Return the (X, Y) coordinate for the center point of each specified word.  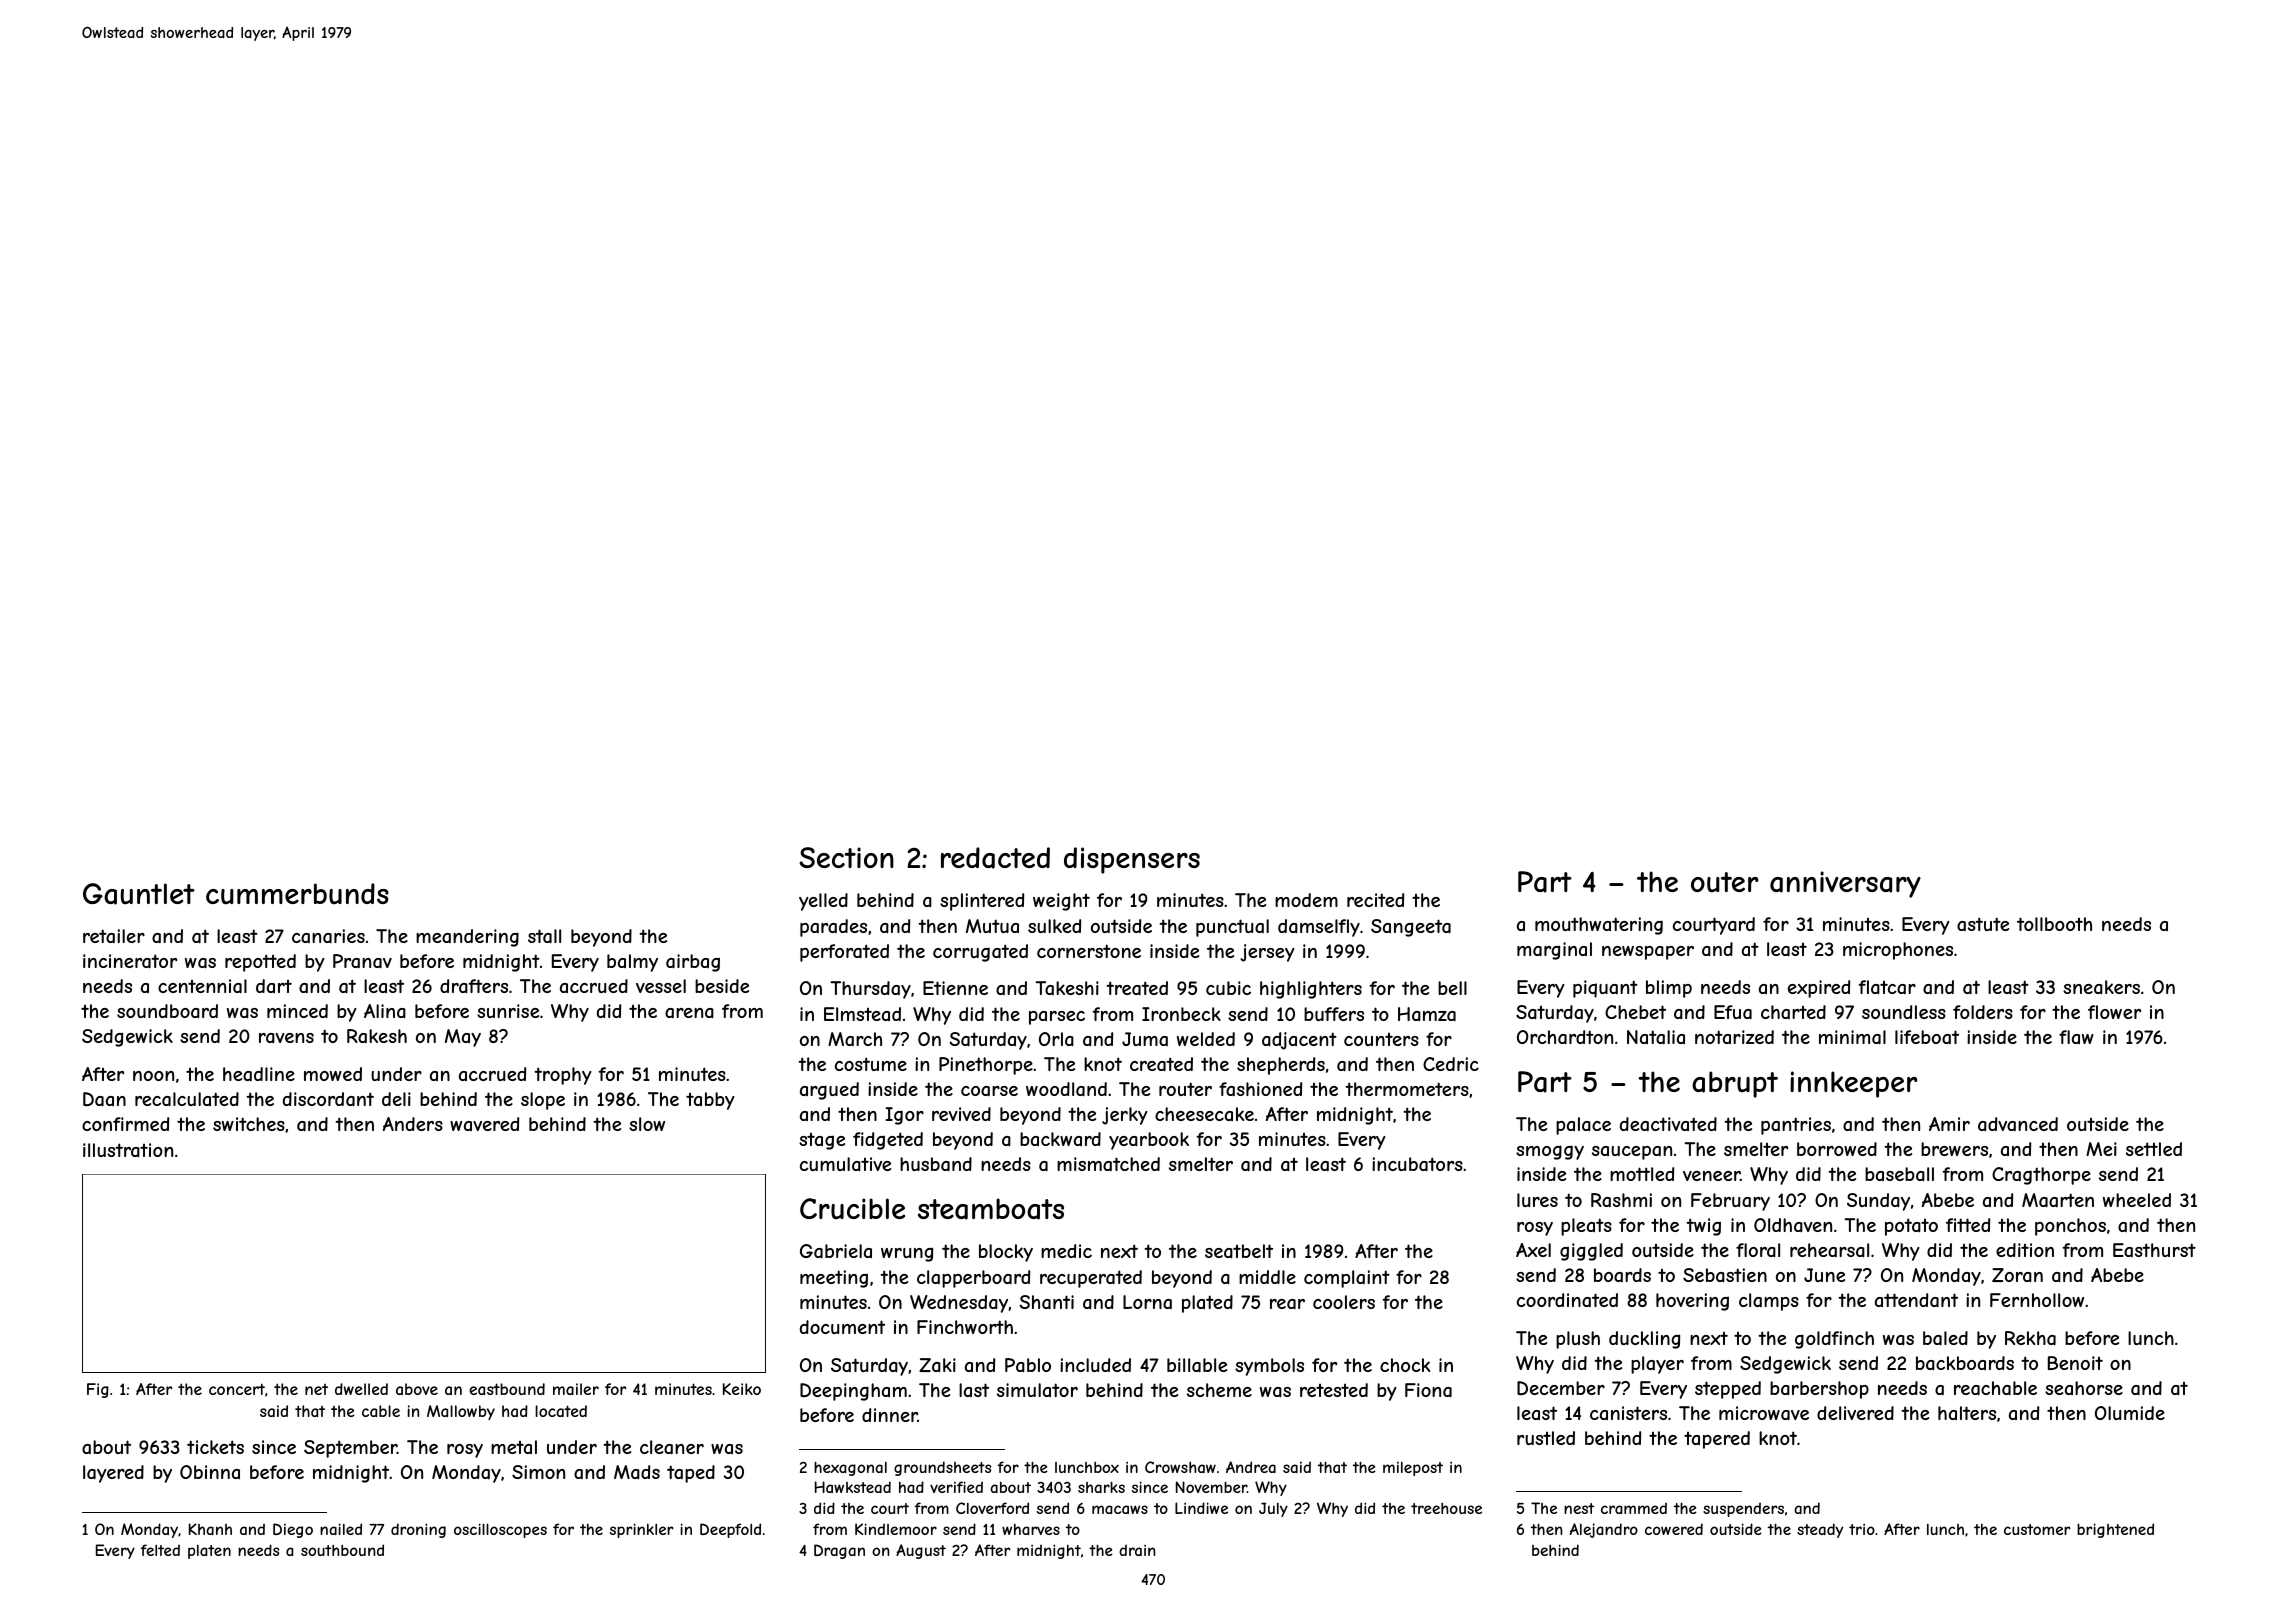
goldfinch (1834, 1340)
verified (956, 1487)
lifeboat (1927, 1037)
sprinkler (642, 1530)
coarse (989, 1091)
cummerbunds (297, 893)
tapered (1717, 1440)
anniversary (1845, 884)
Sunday (1878, 1202)
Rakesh (377, 1036)
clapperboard (973, 1279)
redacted (995, 858)
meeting (834, 1279)
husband (936, 1164)
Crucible (852, 1208)
